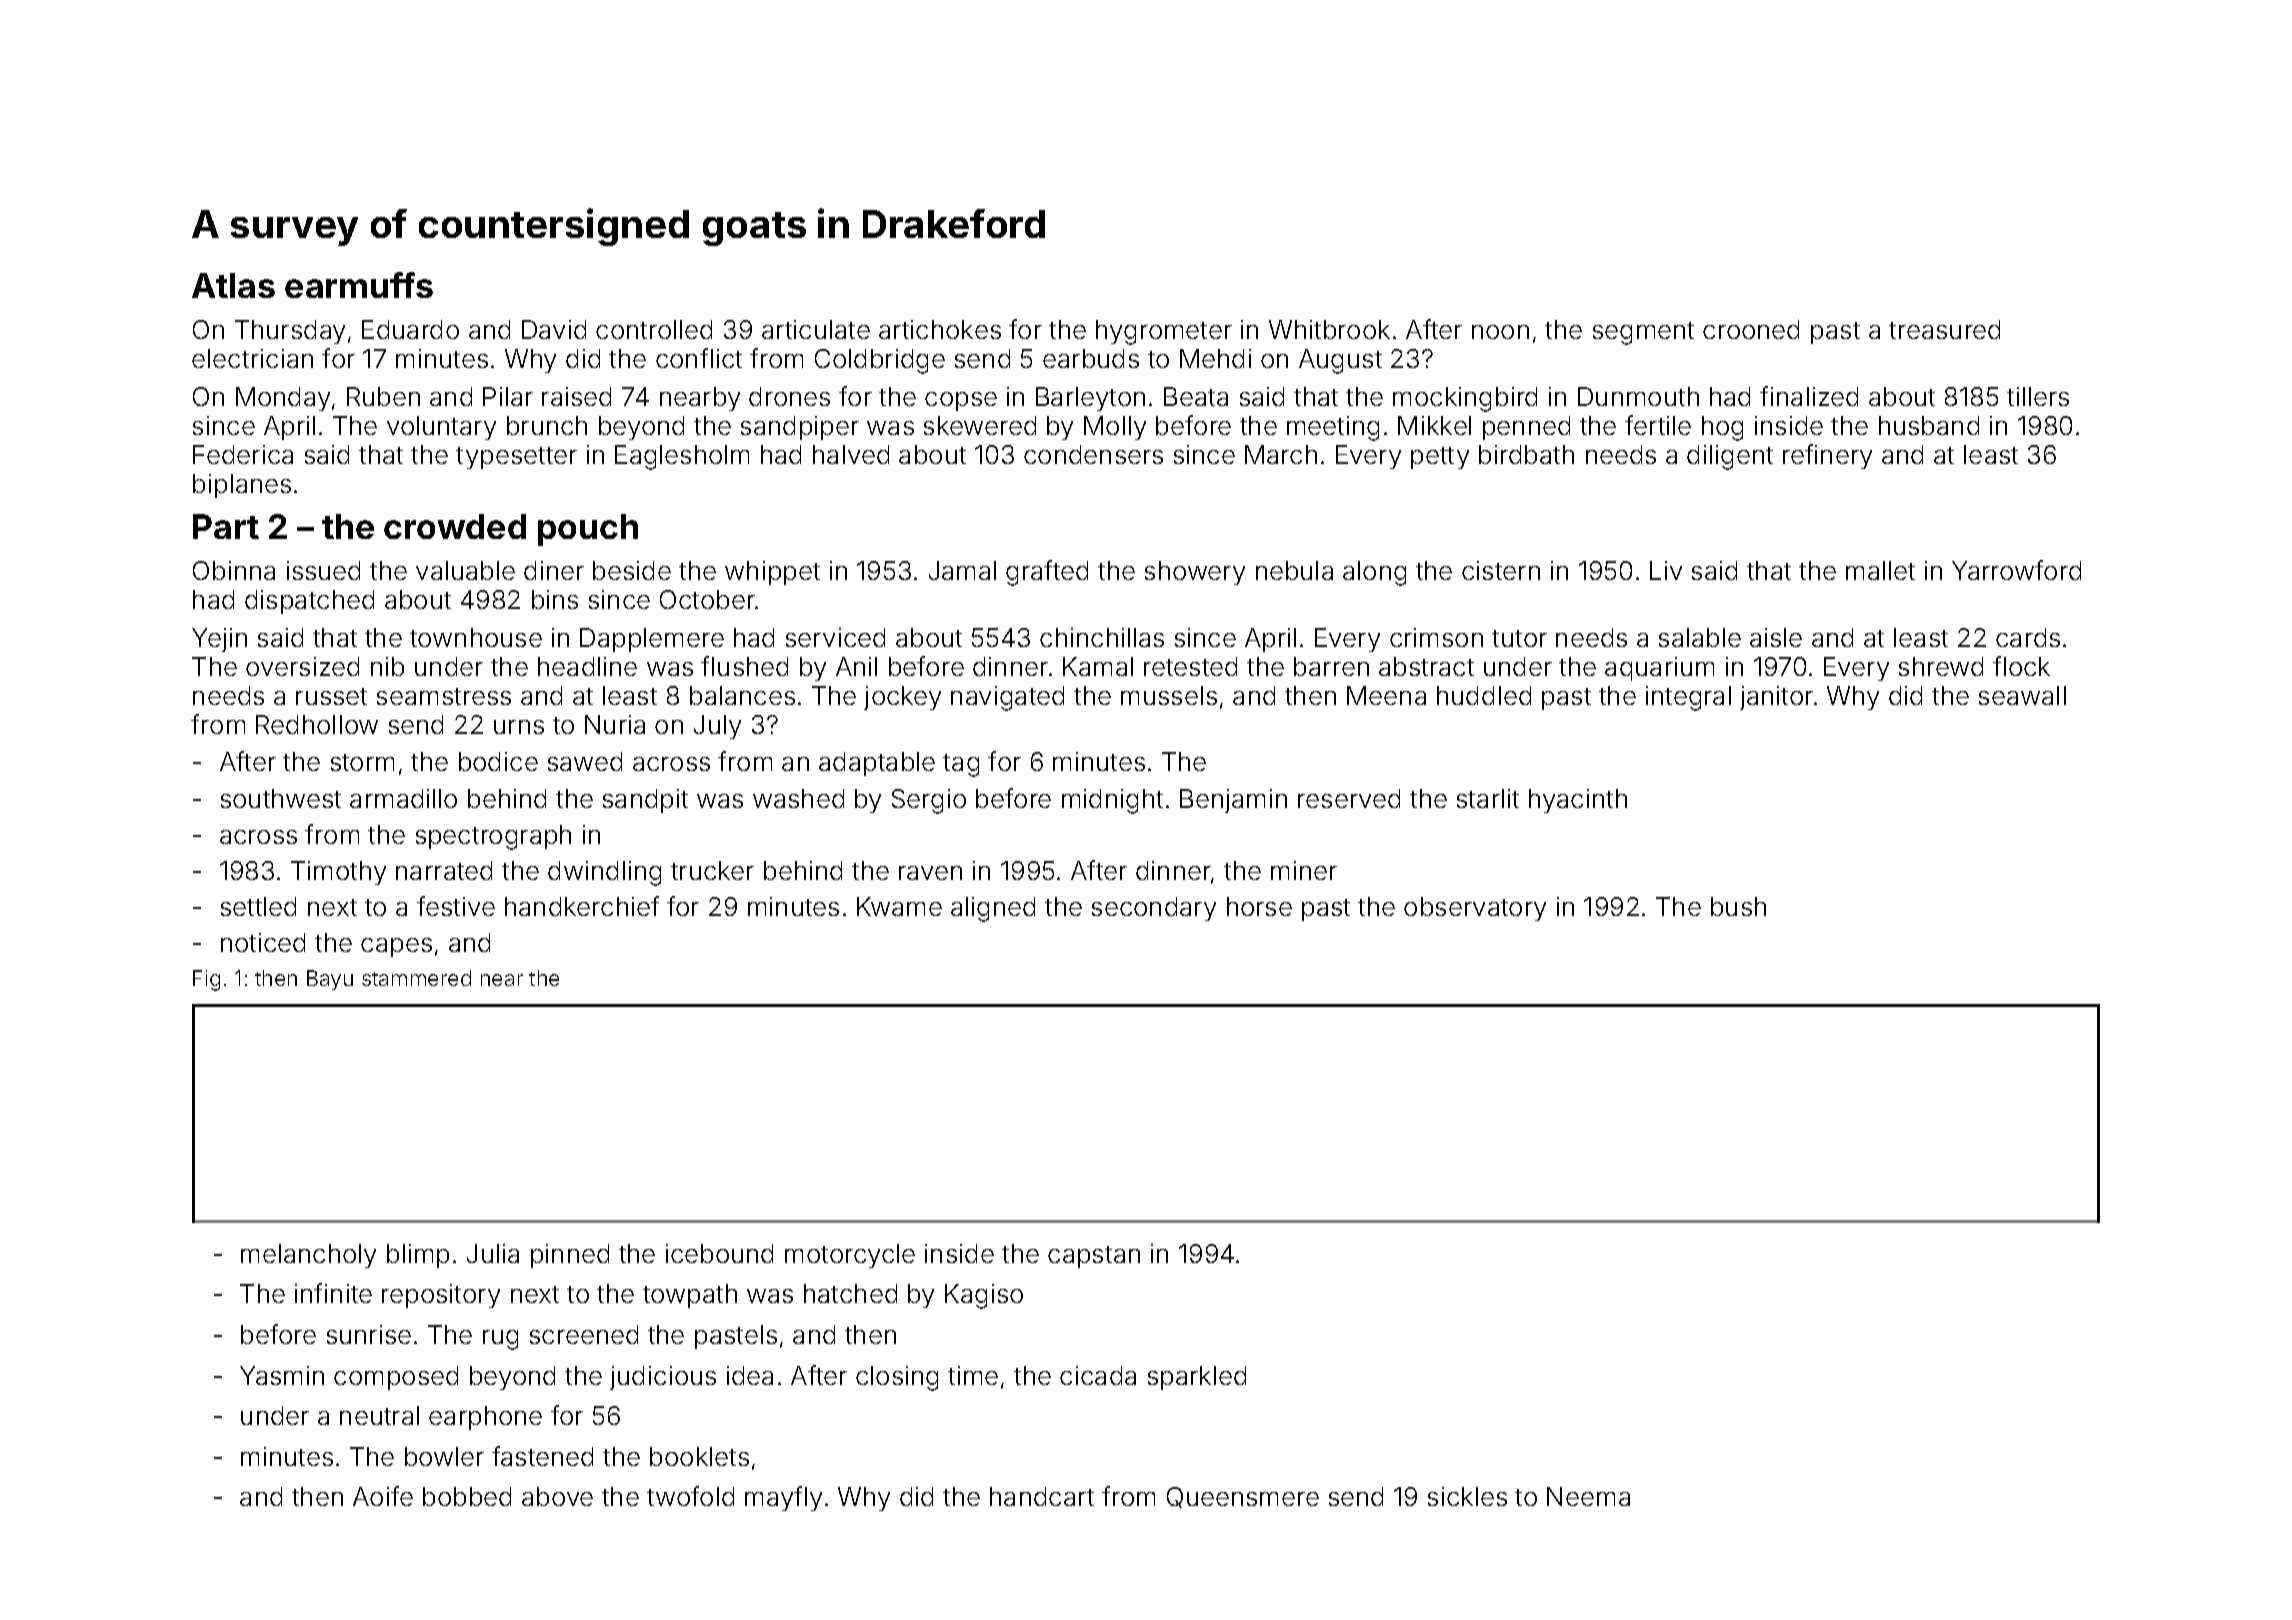 This document has width=2292, height=1620. I want to click on mallet, so click(1880, 570).
